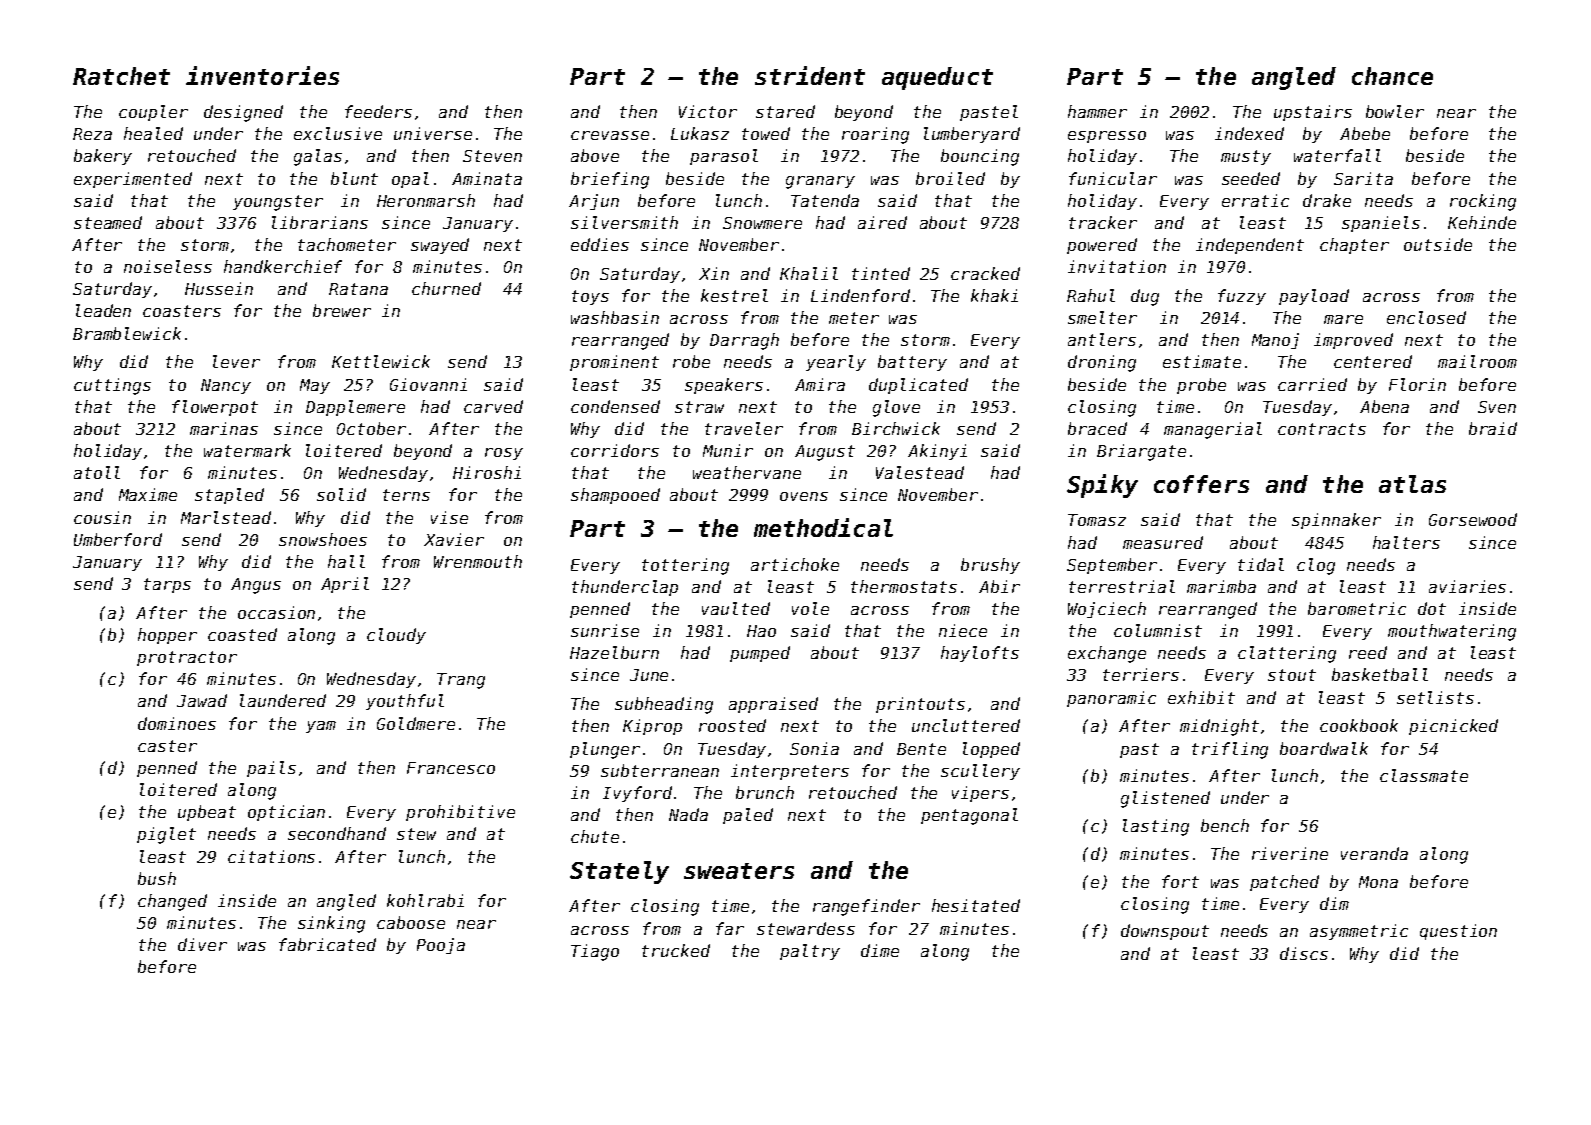  What do you see at coordinates (177, 723) in the image?
I see `dominoes` at bounding box center [177, 723].
